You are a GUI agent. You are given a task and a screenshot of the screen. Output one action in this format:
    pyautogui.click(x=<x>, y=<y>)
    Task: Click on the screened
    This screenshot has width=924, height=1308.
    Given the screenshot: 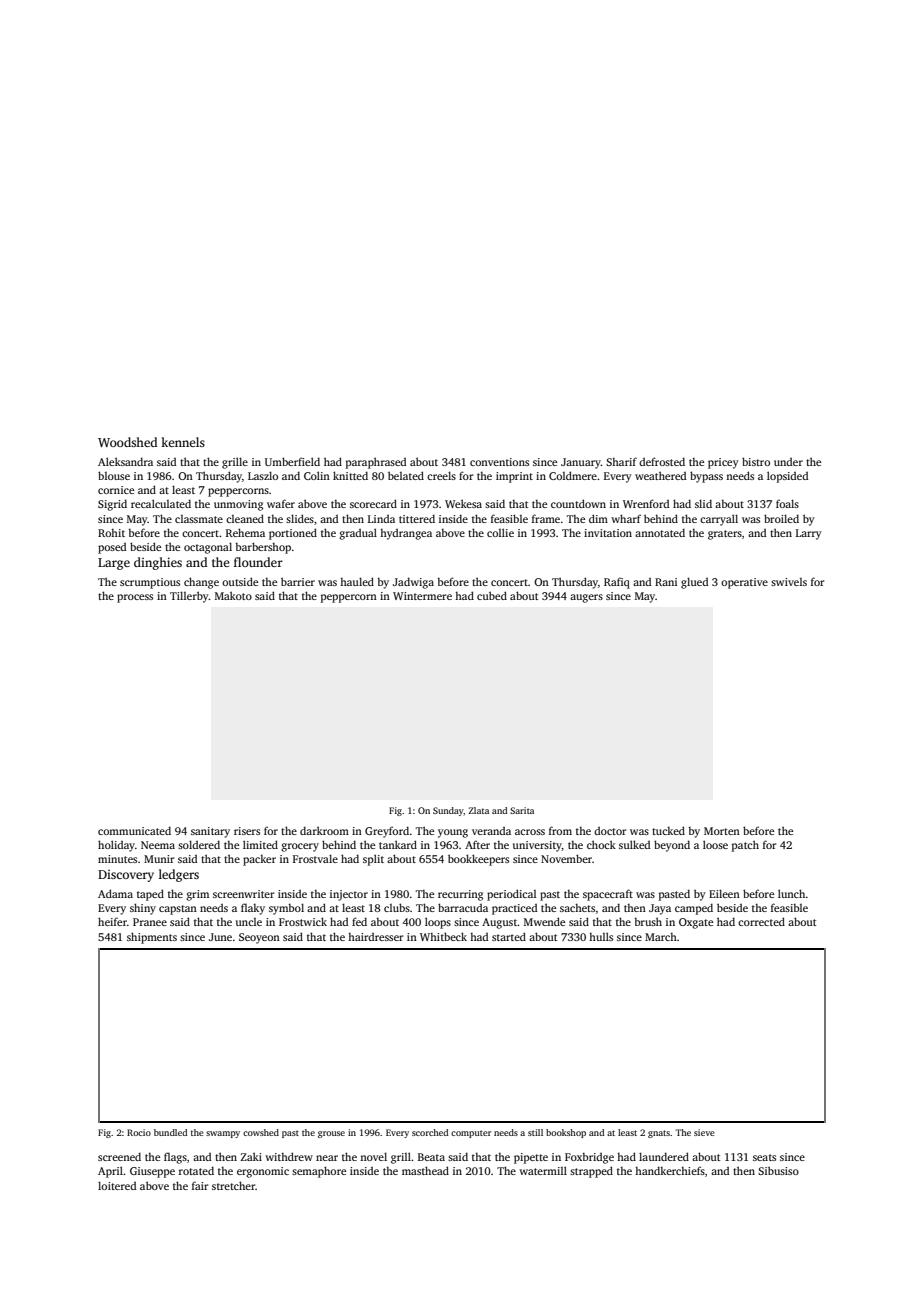 What is the action you would take?
    pyautogui.click(x=119, y=1156)
